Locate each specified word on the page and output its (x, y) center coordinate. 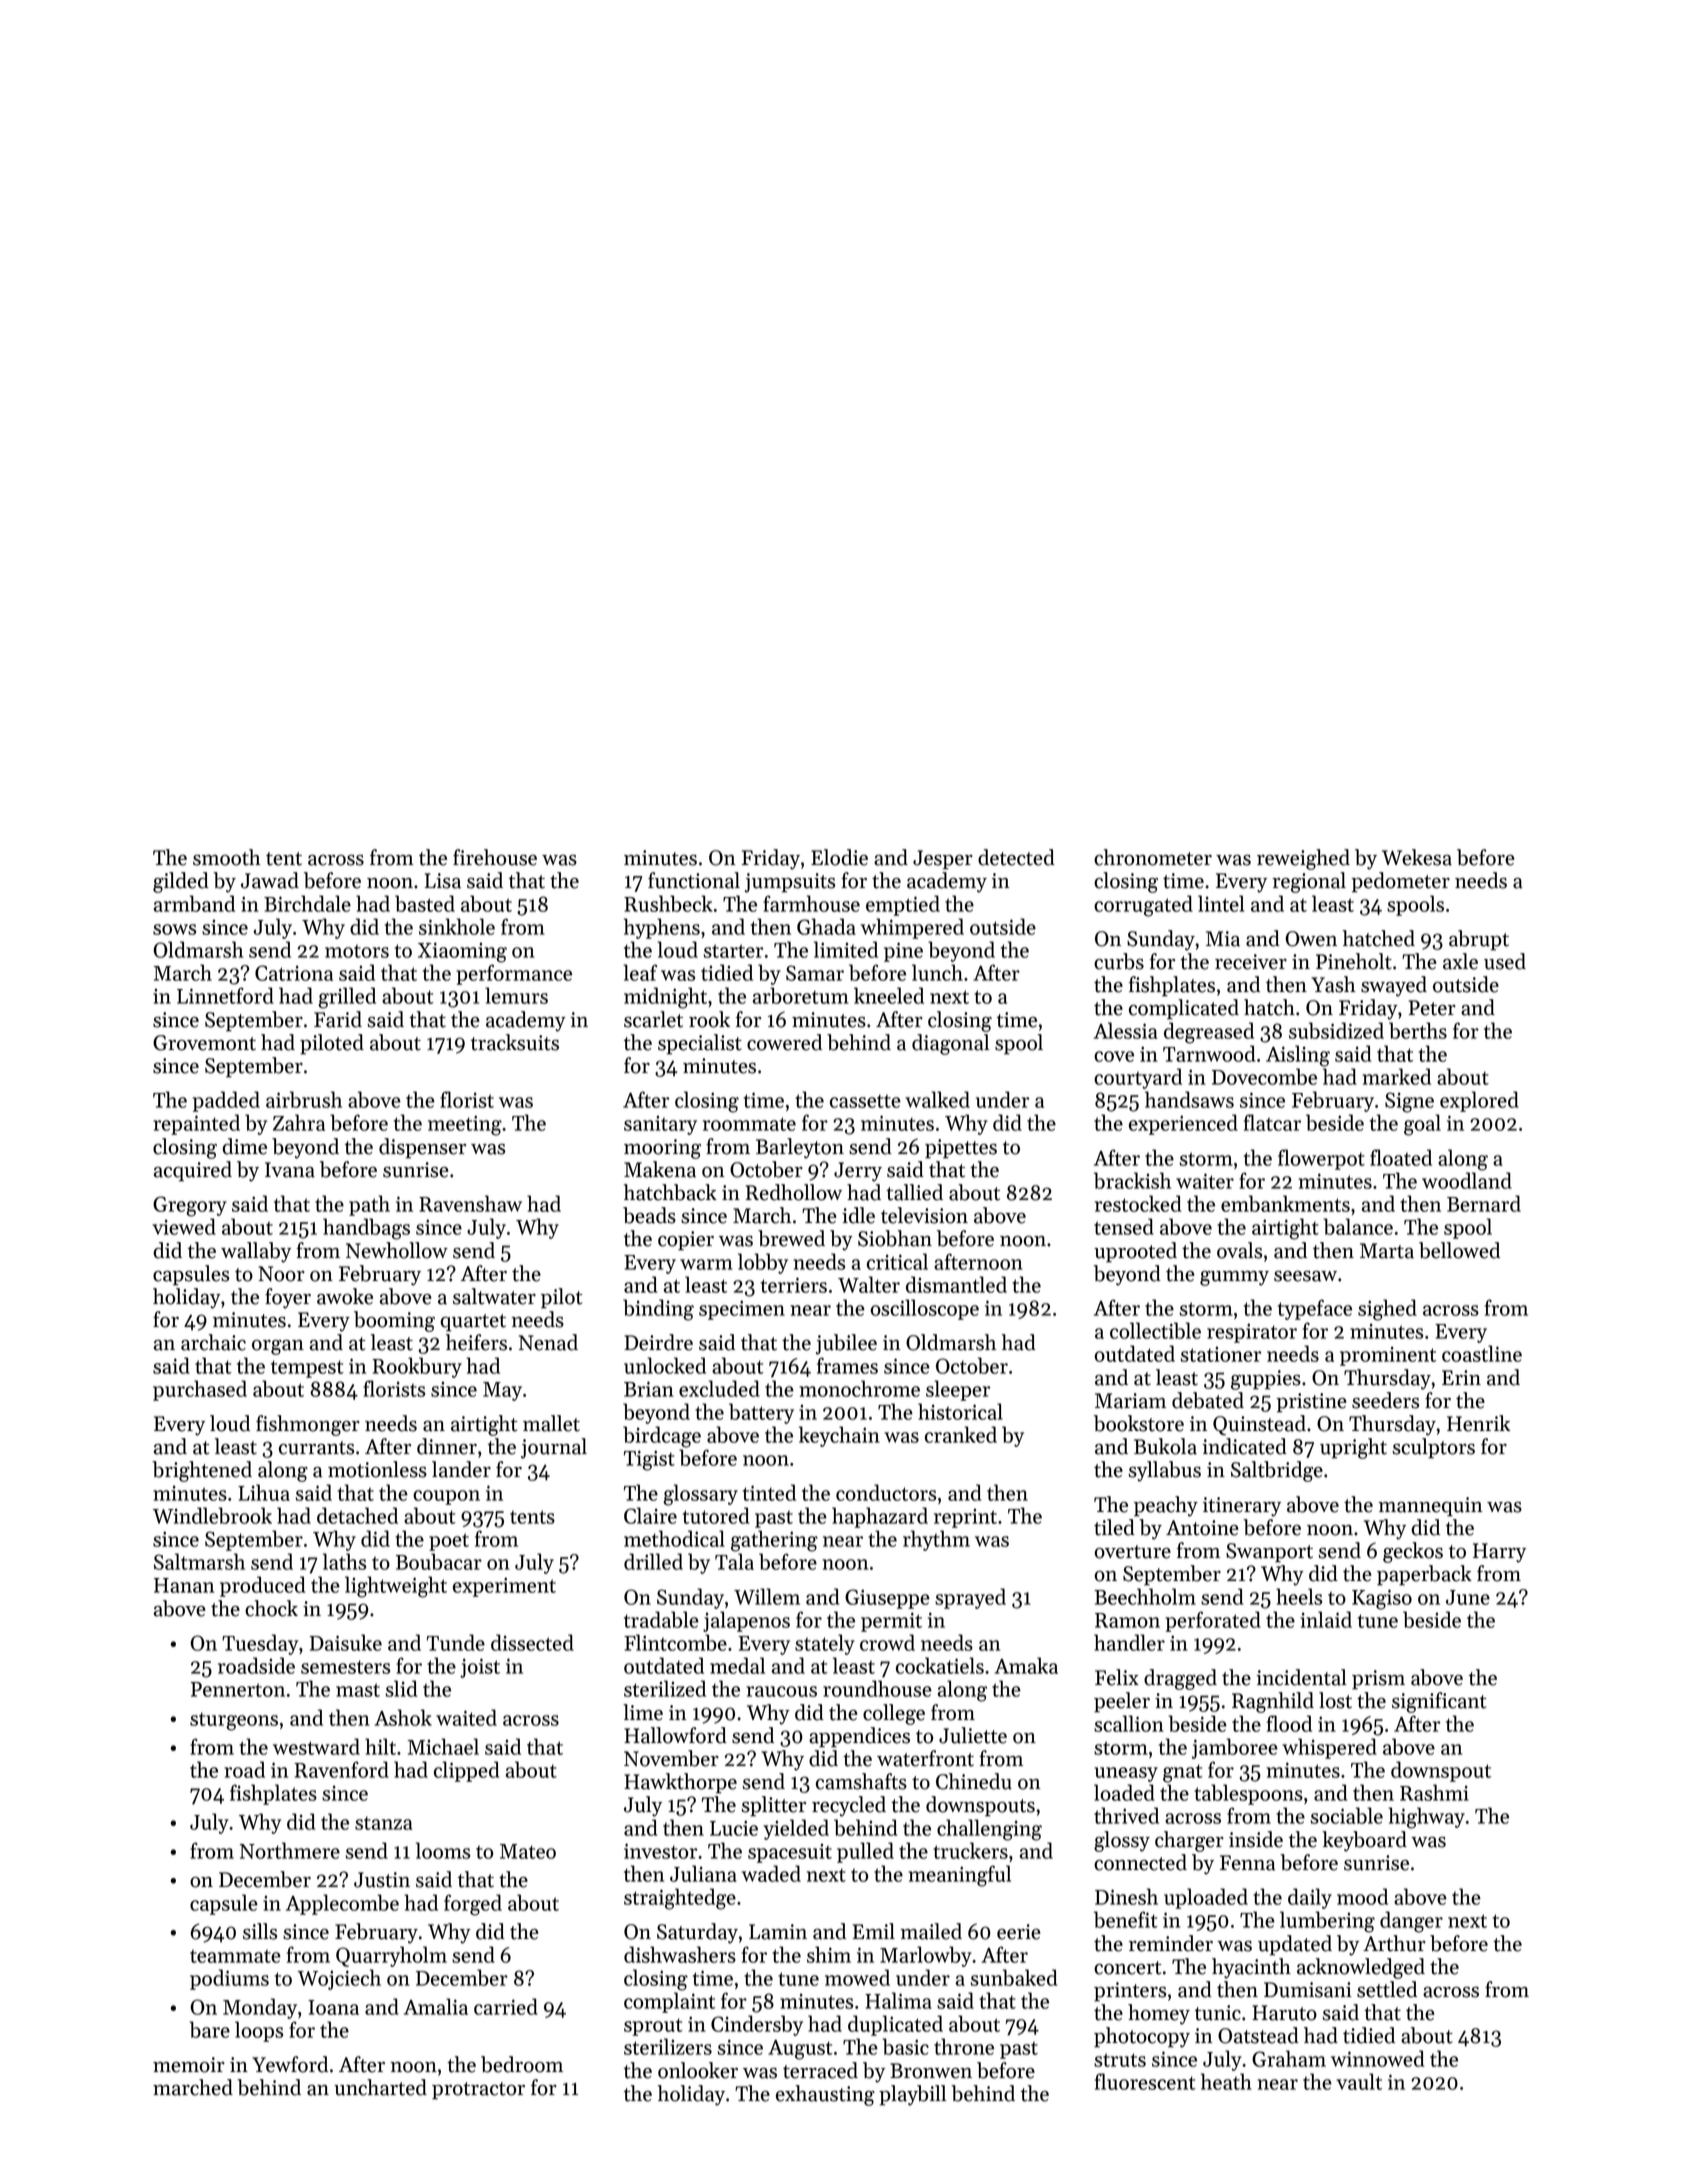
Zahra (299, 1122)
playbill (912, 2095)
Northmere (290, 1850)
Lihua (264, 1492)
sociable (1347, 1815)
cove (1114, 1056)
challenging (989, 1830)
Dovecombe (1264, 1076)
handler (1129, 1642)
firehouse (495, 857)
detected (1016, 857)
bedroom (522, 2064)
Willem (767, 1596)
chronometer (1153, 857)
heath (1226, 2081)
